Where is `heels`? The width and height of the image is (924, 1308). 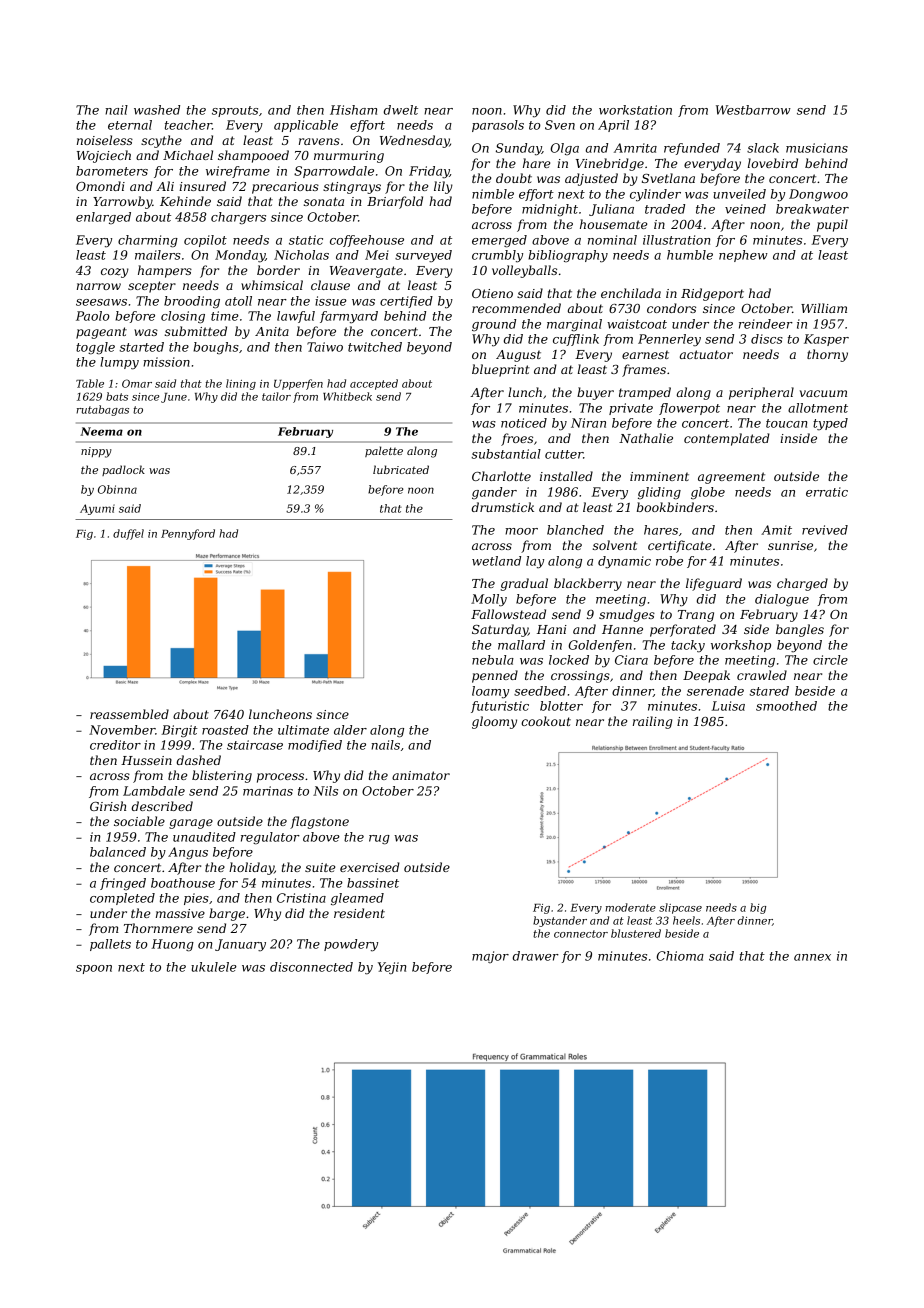 heels is located at coordinates (686, 920).
